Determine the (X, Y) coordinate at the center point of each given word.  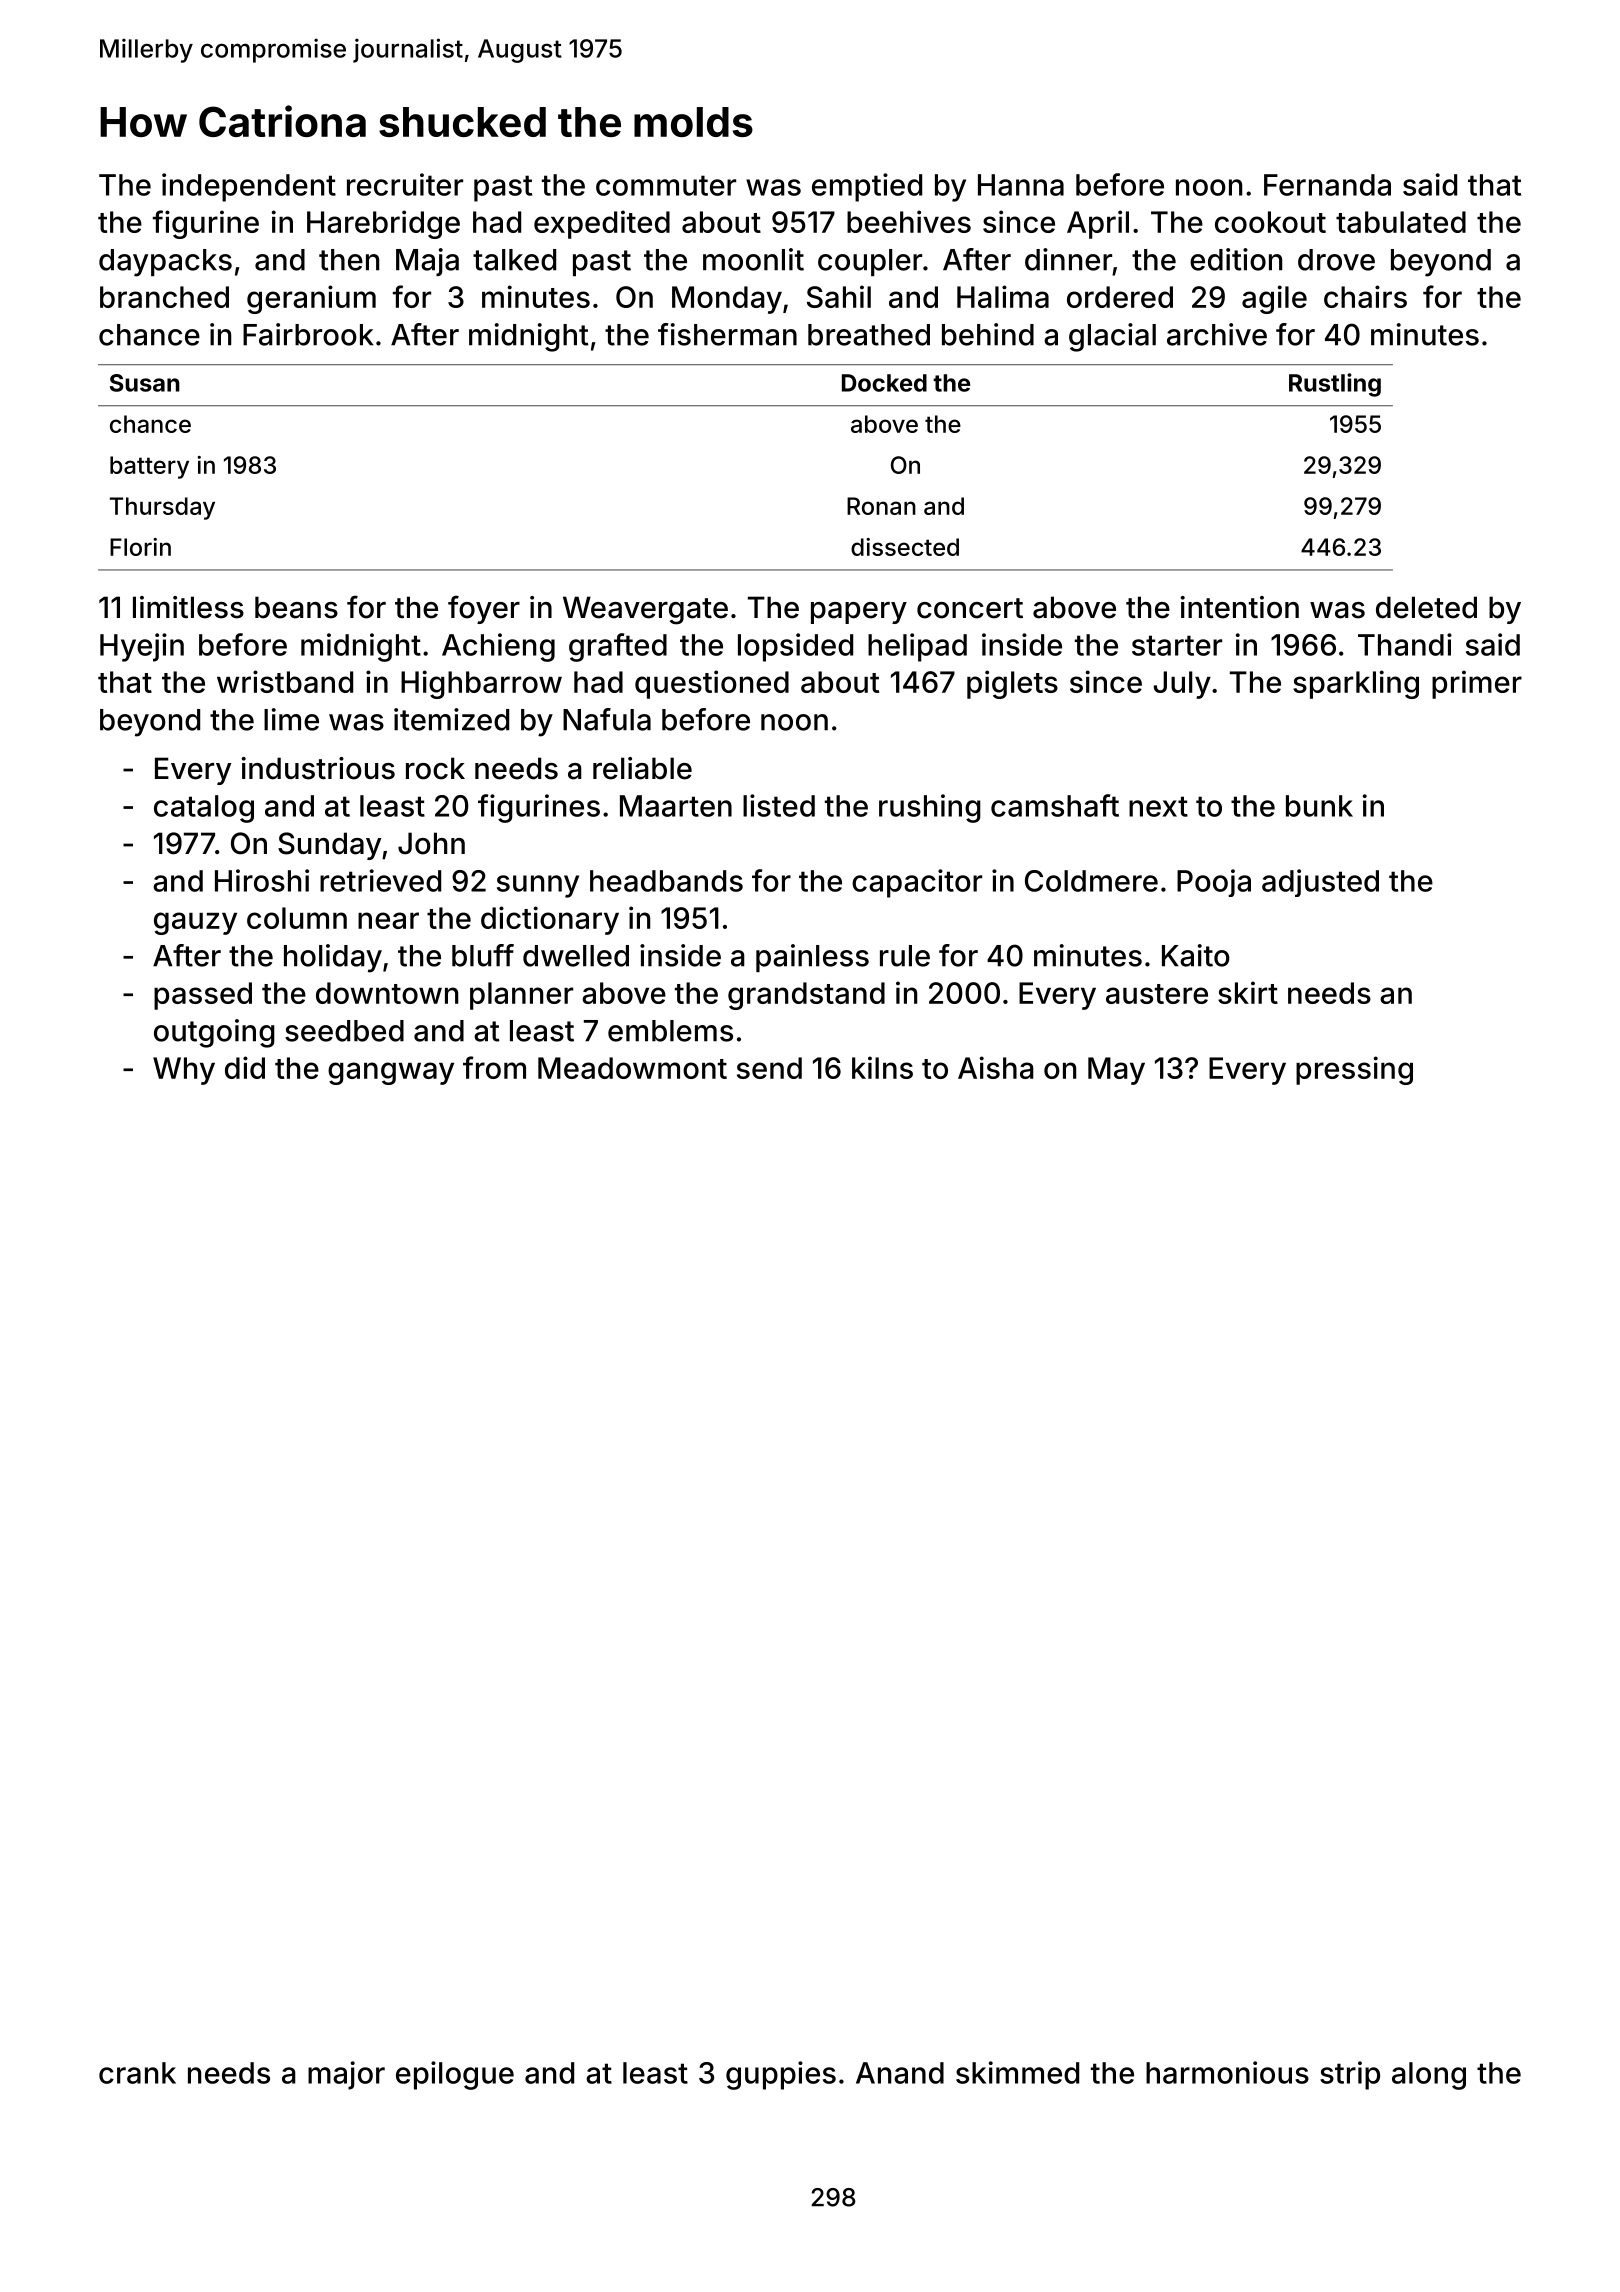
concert (970, 608)
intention (1240, 607)
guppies (781, 2075)
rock (435, 768)
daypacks (165, 263)
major (346, 2075)
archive (1217, 334)
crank (137, 2073)
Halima (1003, 296)
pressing (1354, 1070)
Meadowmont (632, 1068)
